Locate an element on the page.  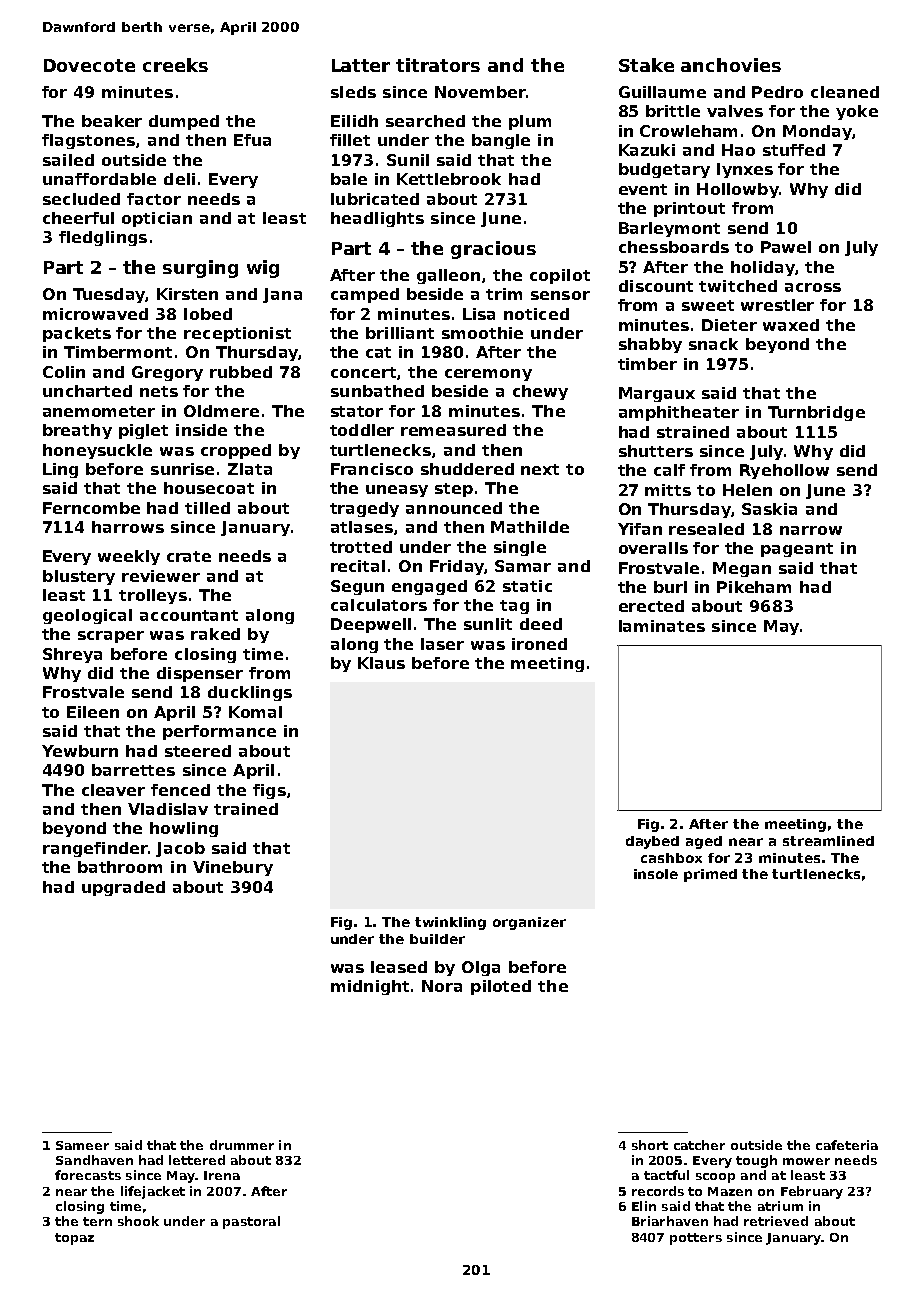
organizer is located at coordinates (529, 923).
